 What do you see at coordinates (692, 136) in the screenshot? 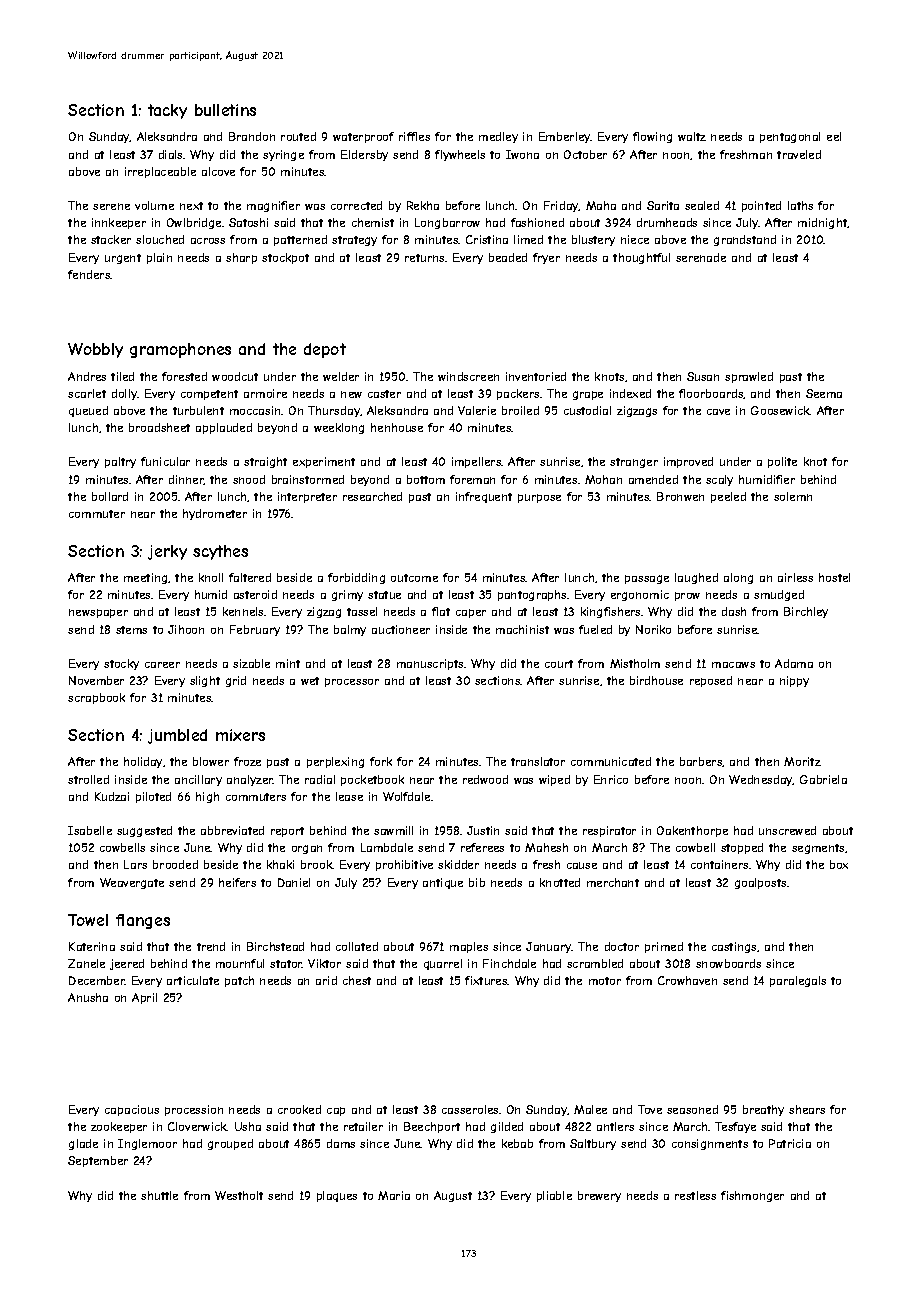
I see `waltz` at bounding box center [692, 136].
